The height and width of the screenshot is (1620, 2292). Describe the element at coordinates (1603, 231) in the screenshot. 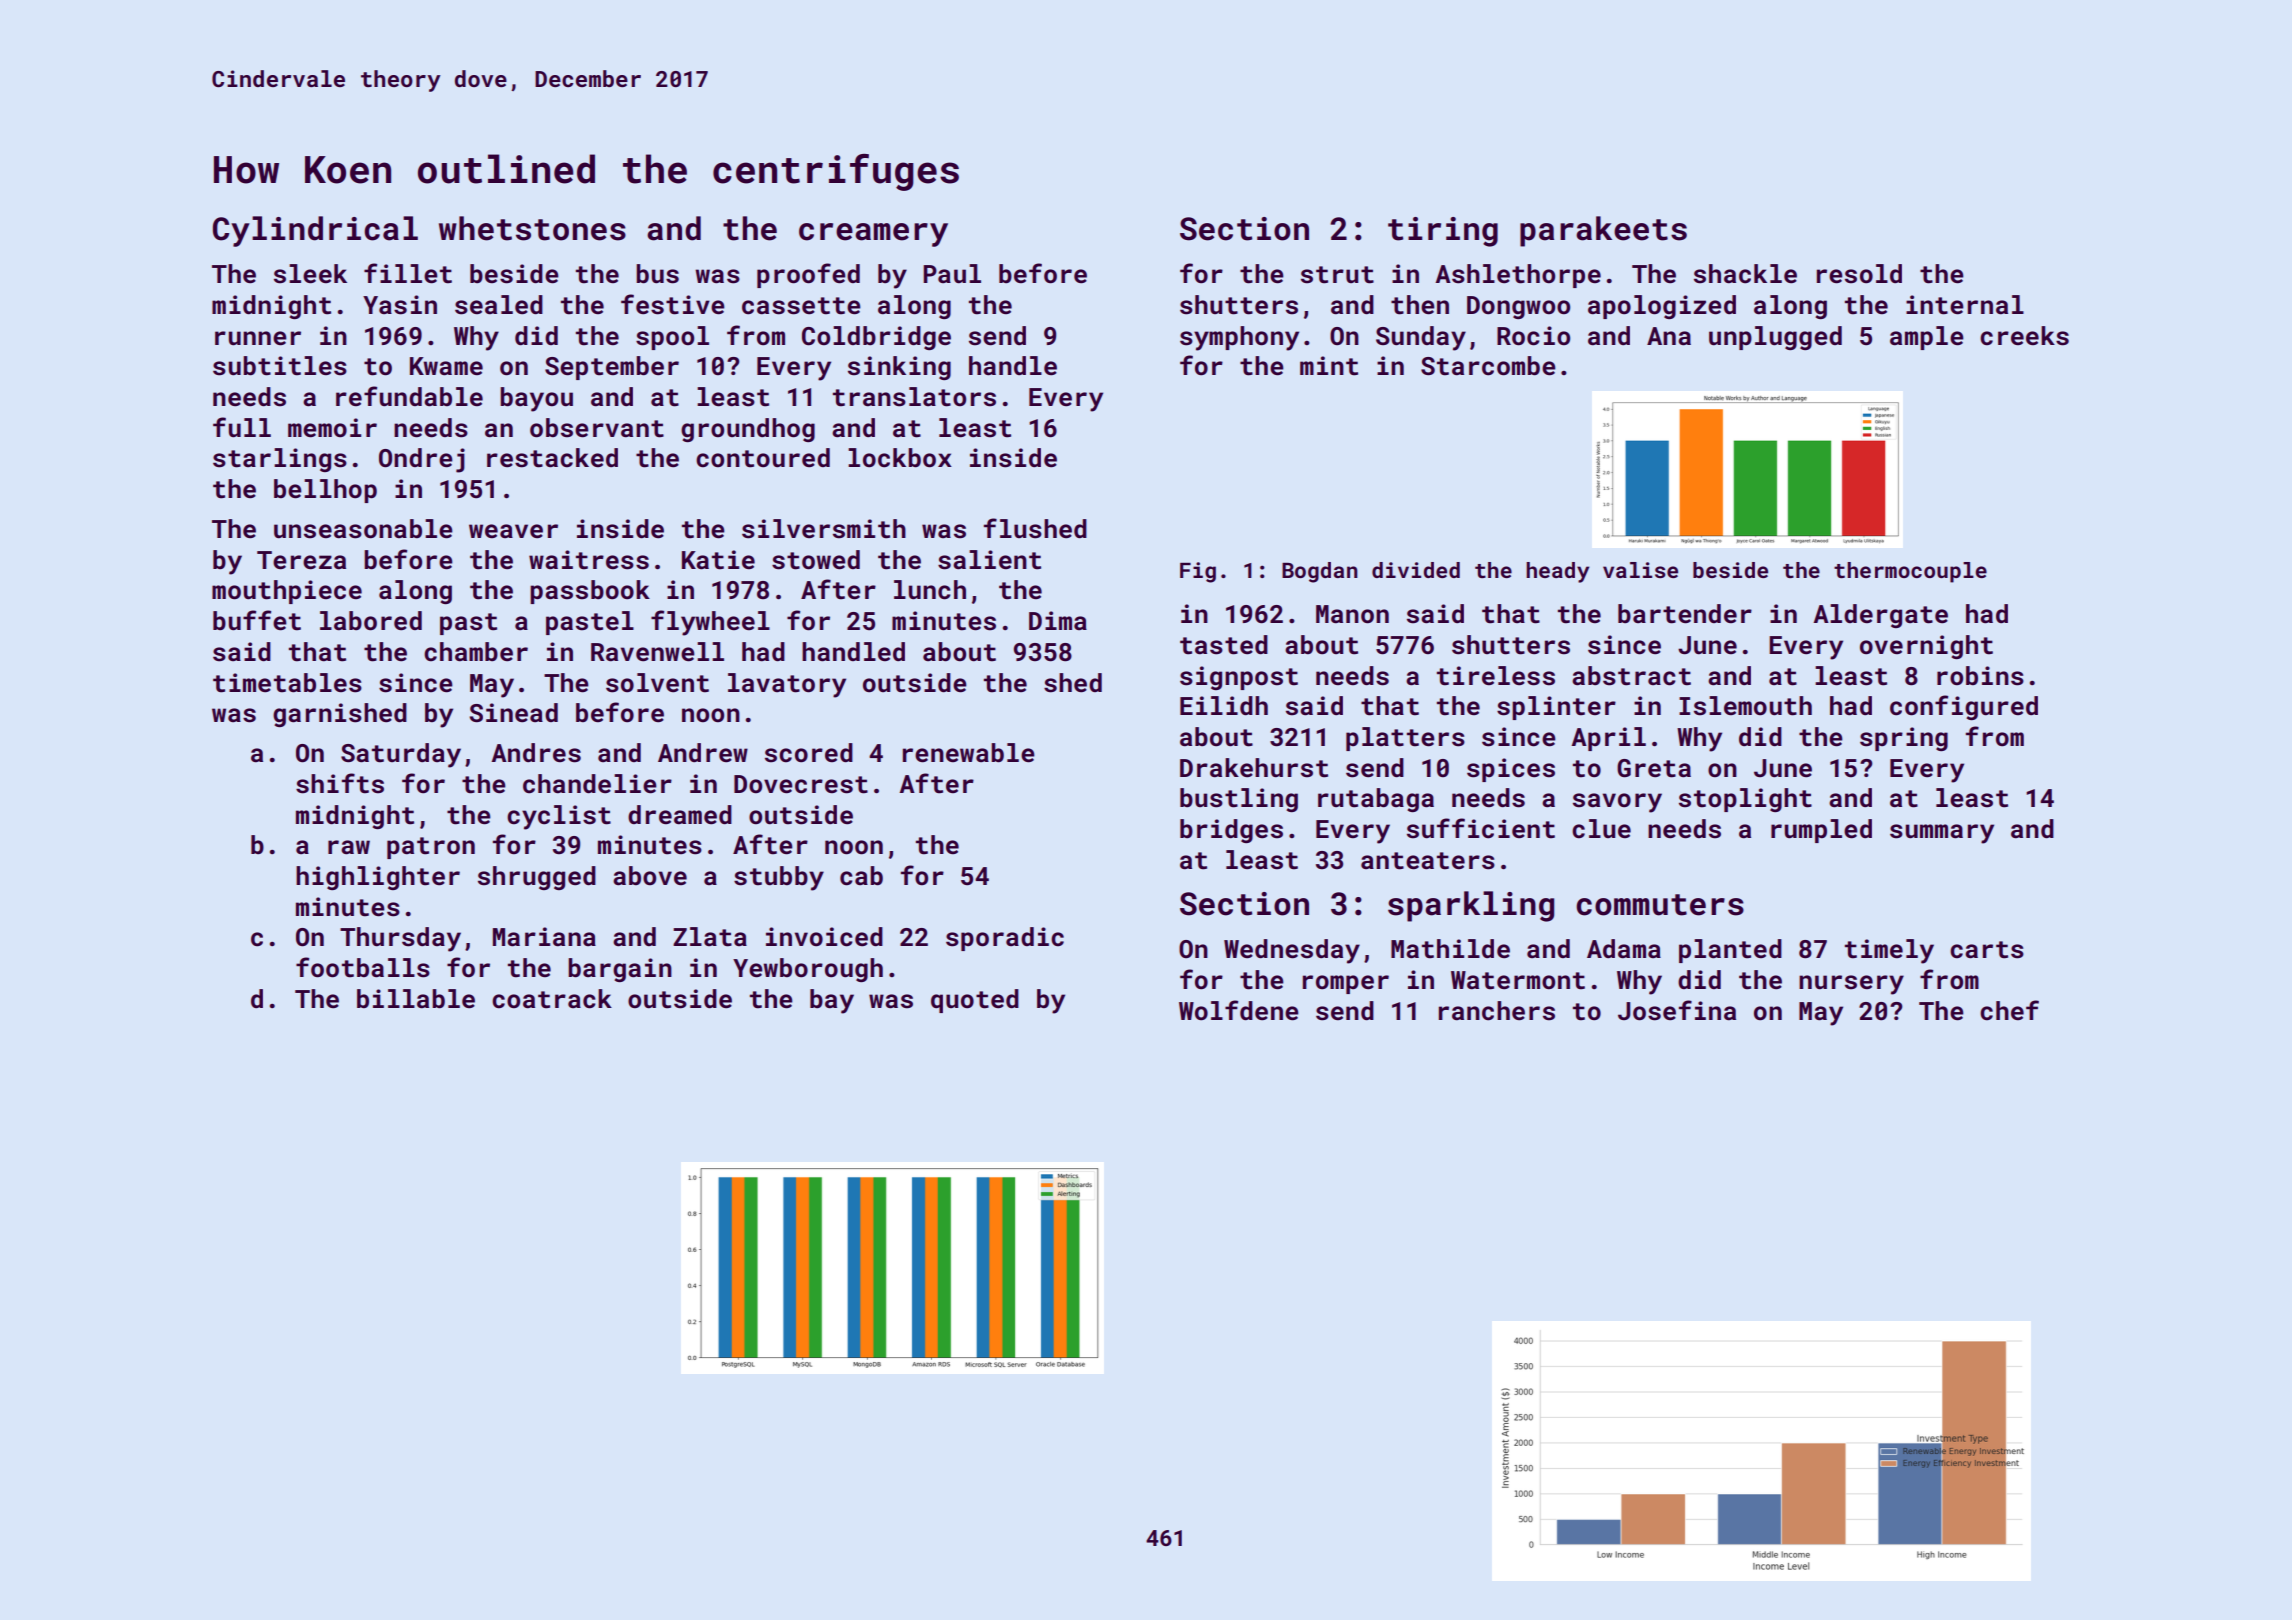

I see `parakeets` at that location.
